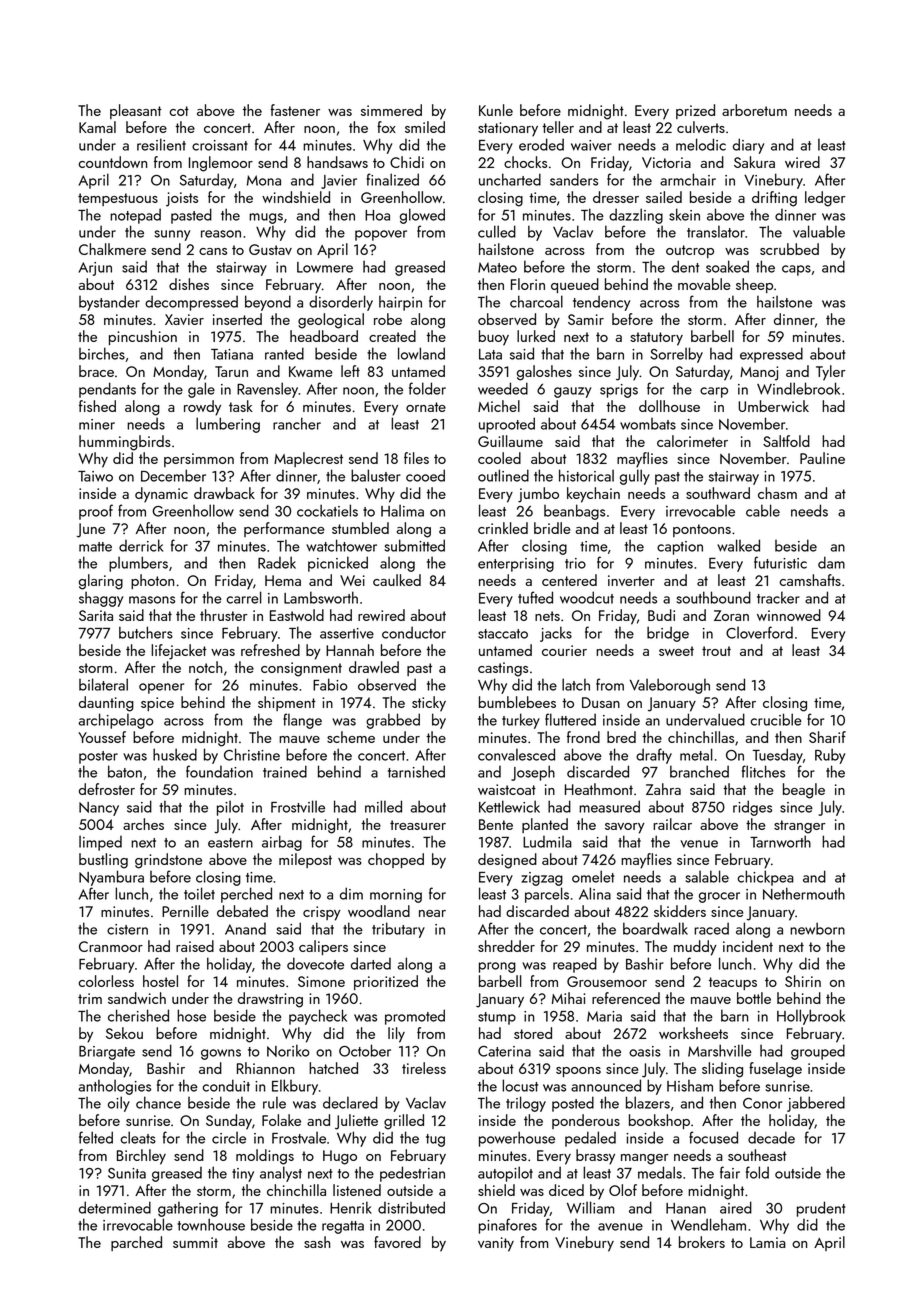  I want to click on favored, so click(397, 1242).
